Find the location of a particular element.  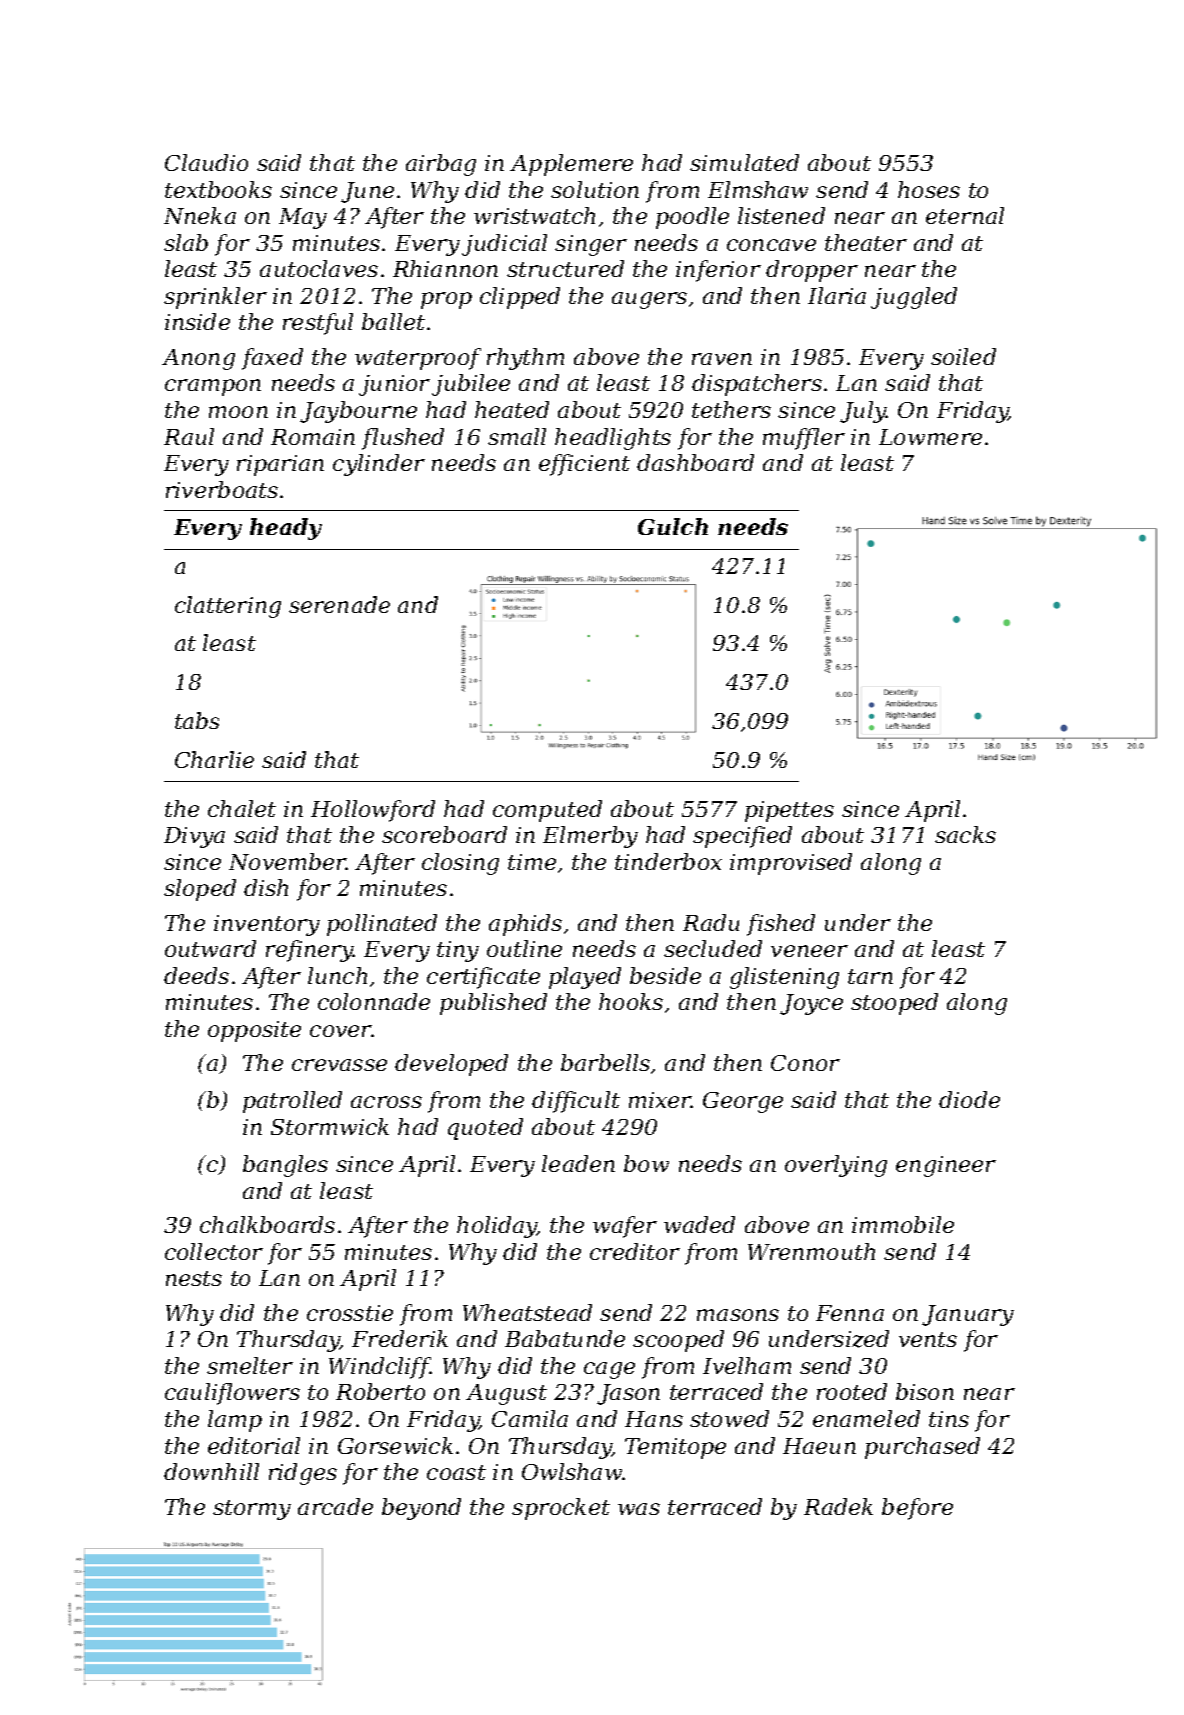

diode is located at coordinates (969, 1099).
